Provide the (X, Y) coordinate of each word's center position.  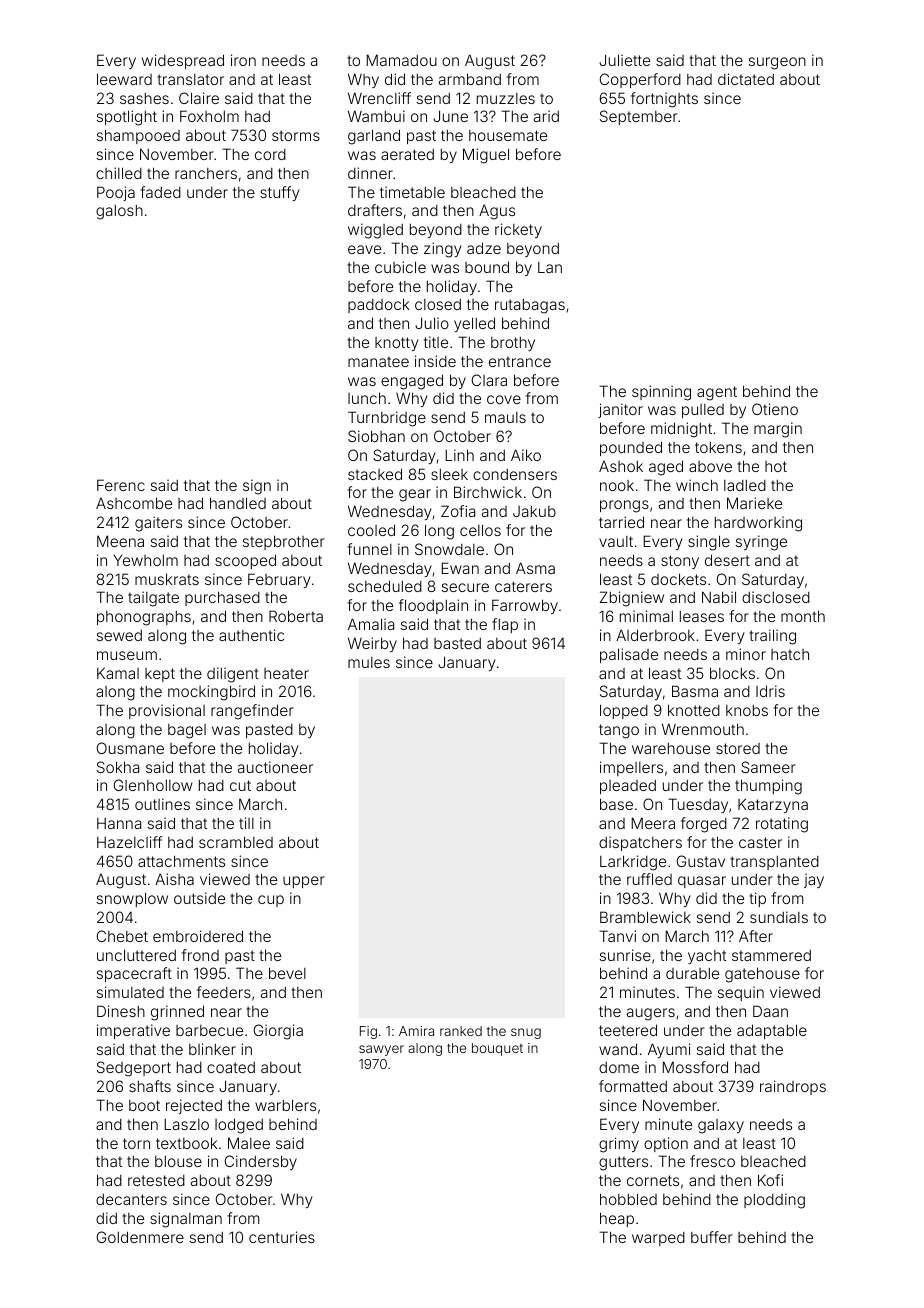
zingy (443, 250)
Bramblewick (645, 917)
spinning (661, 393)
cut (240, 785)
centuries (282, 1237)
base (616, 804)
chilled (119, 173)
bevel (287, 973)
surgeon (777, 63)
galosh (119, 212)
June (450, 116)
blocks (732, 673)
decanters (131, 1199)
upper (304, 882)
